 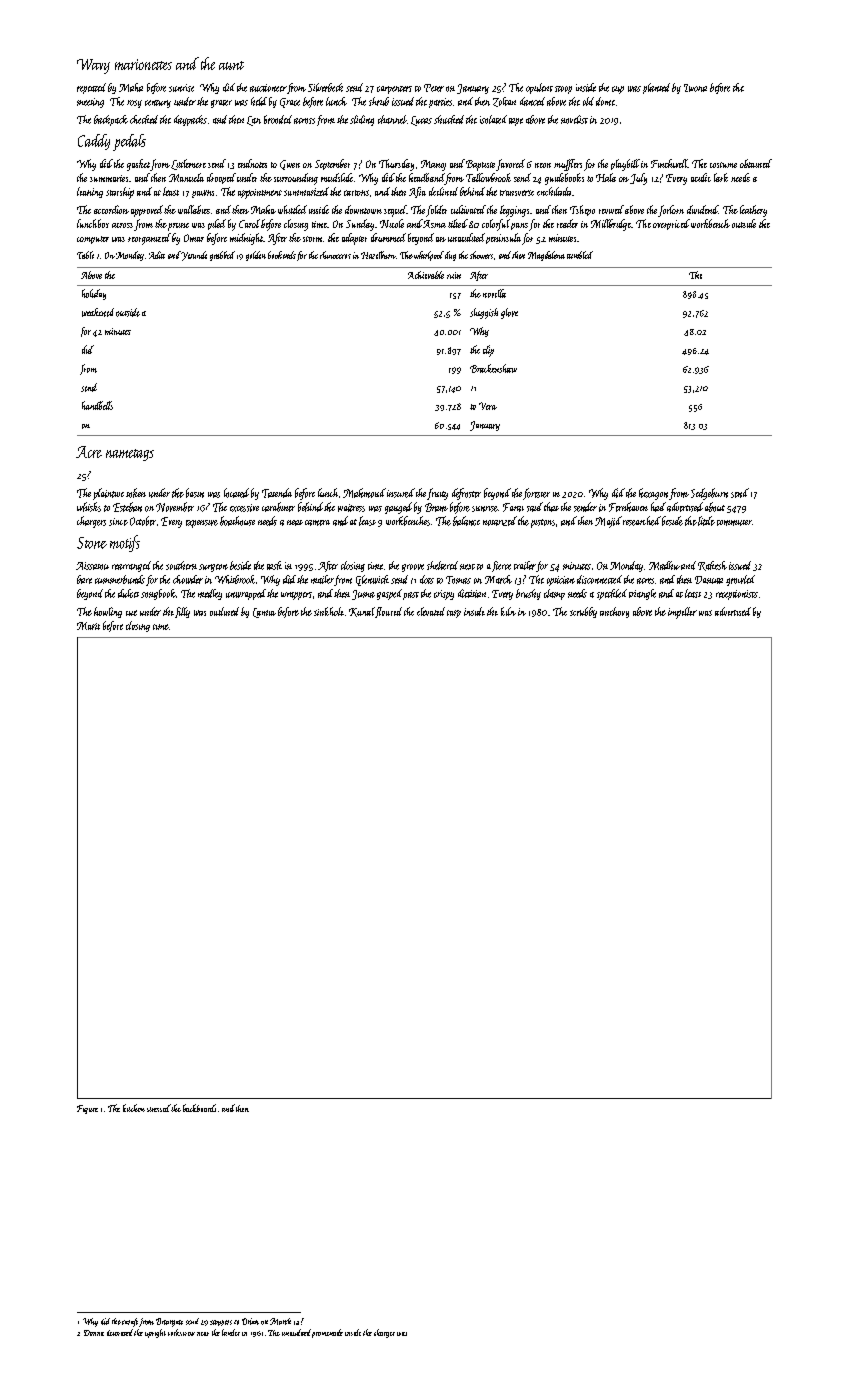 What do you see at coordinates (509, 313) in the screenshot?
I see `glove` at bounding box center [509, 313].
